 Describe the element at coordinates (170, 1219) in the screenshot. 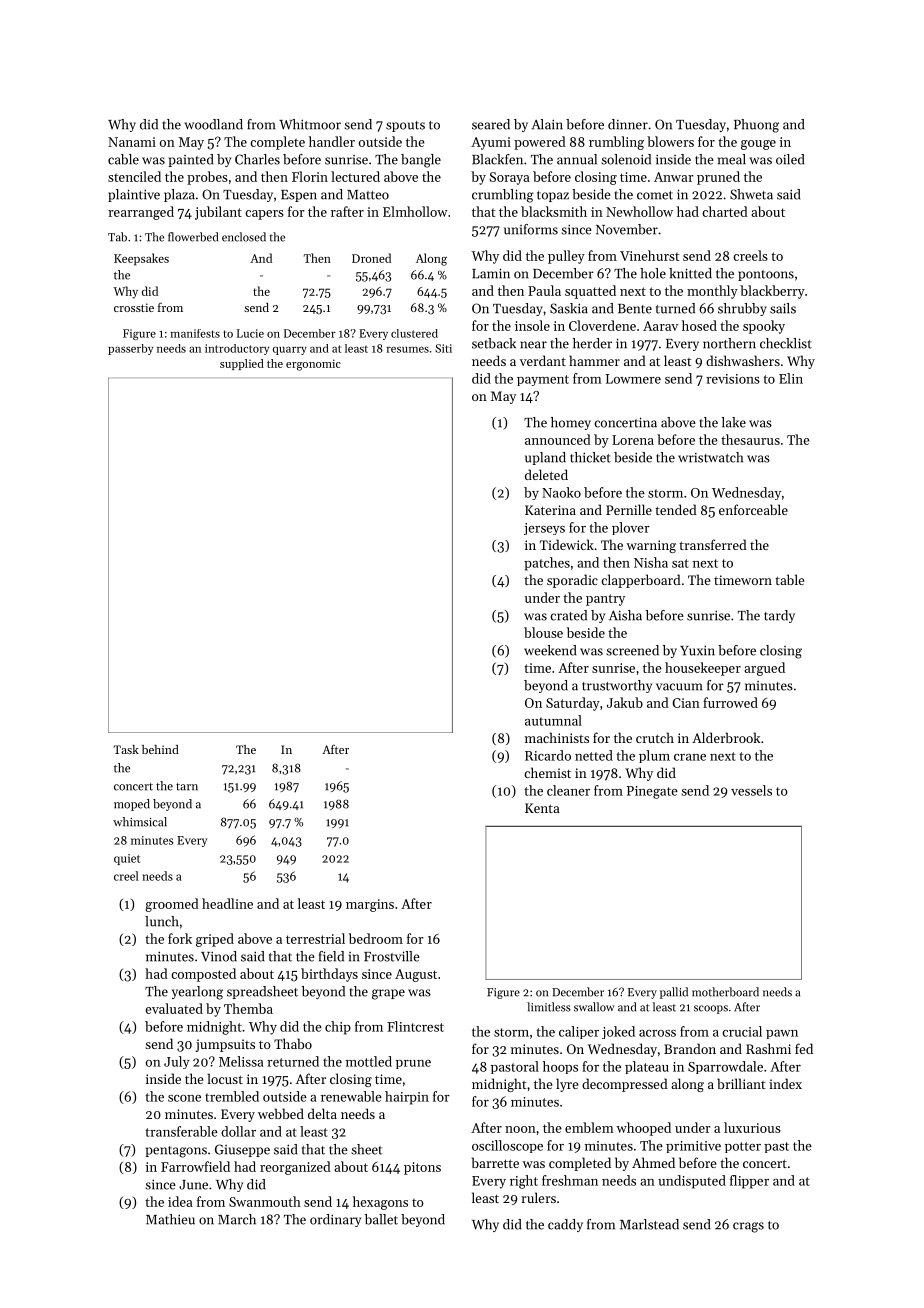

I see `Mathieu` at that location.
